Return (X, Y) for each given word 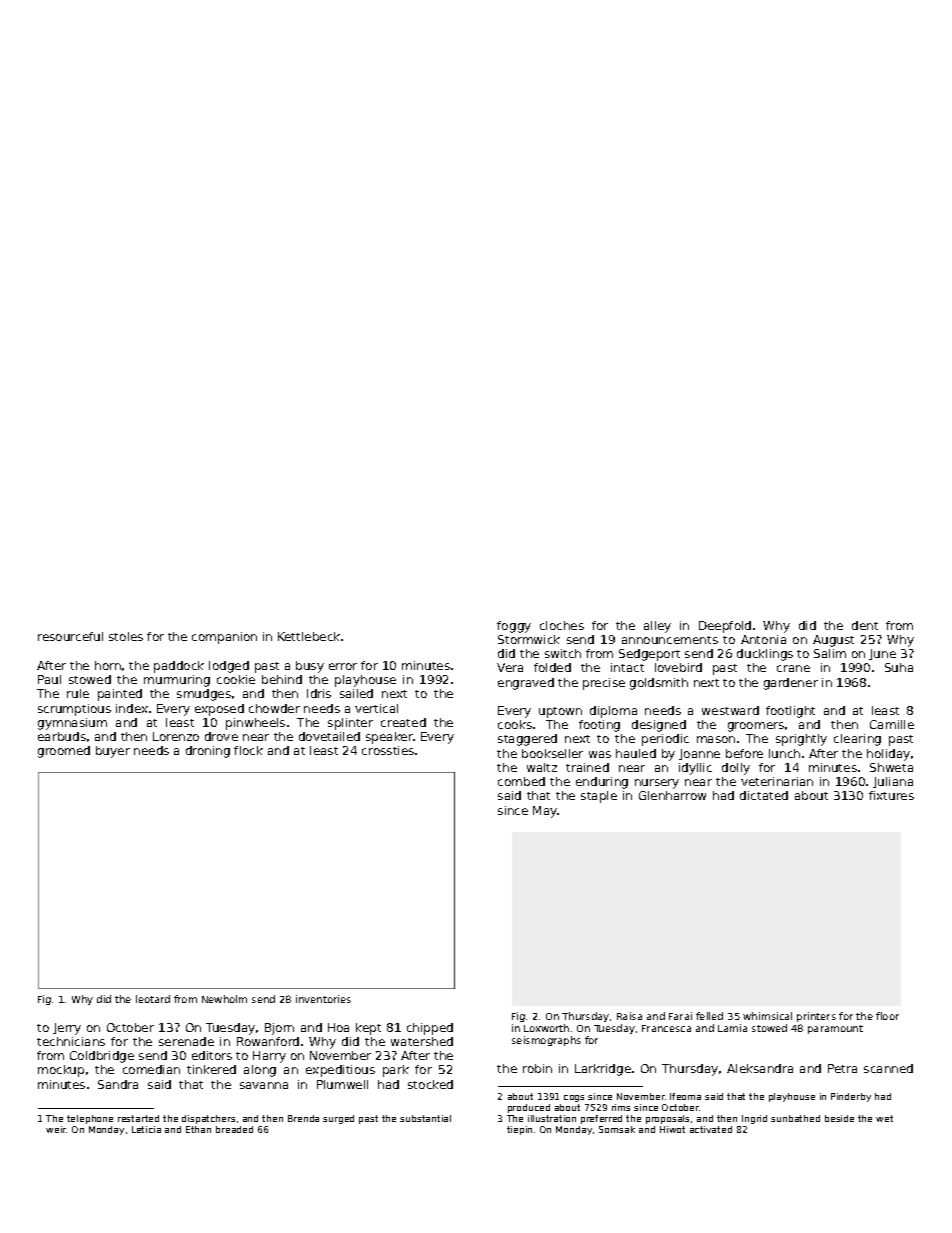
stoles (126, 636)
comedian (151, 1069)
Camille (892, 724)
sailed (356, 693)
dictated (764, 795)
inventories (323, 999)
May (545, 812)
